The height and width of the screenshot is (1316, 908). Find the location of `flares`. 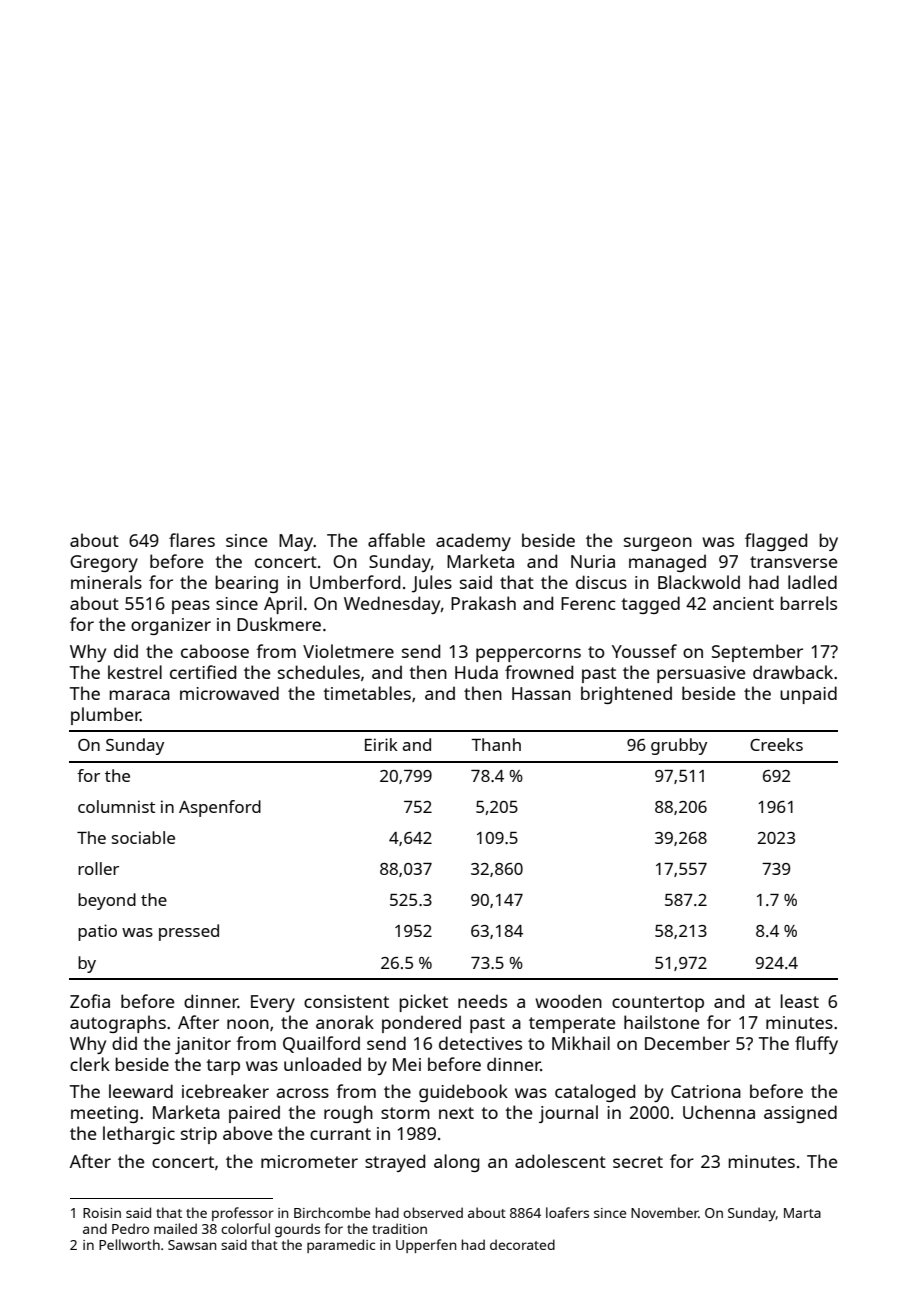

flares is located at coordinates (192, 540).
